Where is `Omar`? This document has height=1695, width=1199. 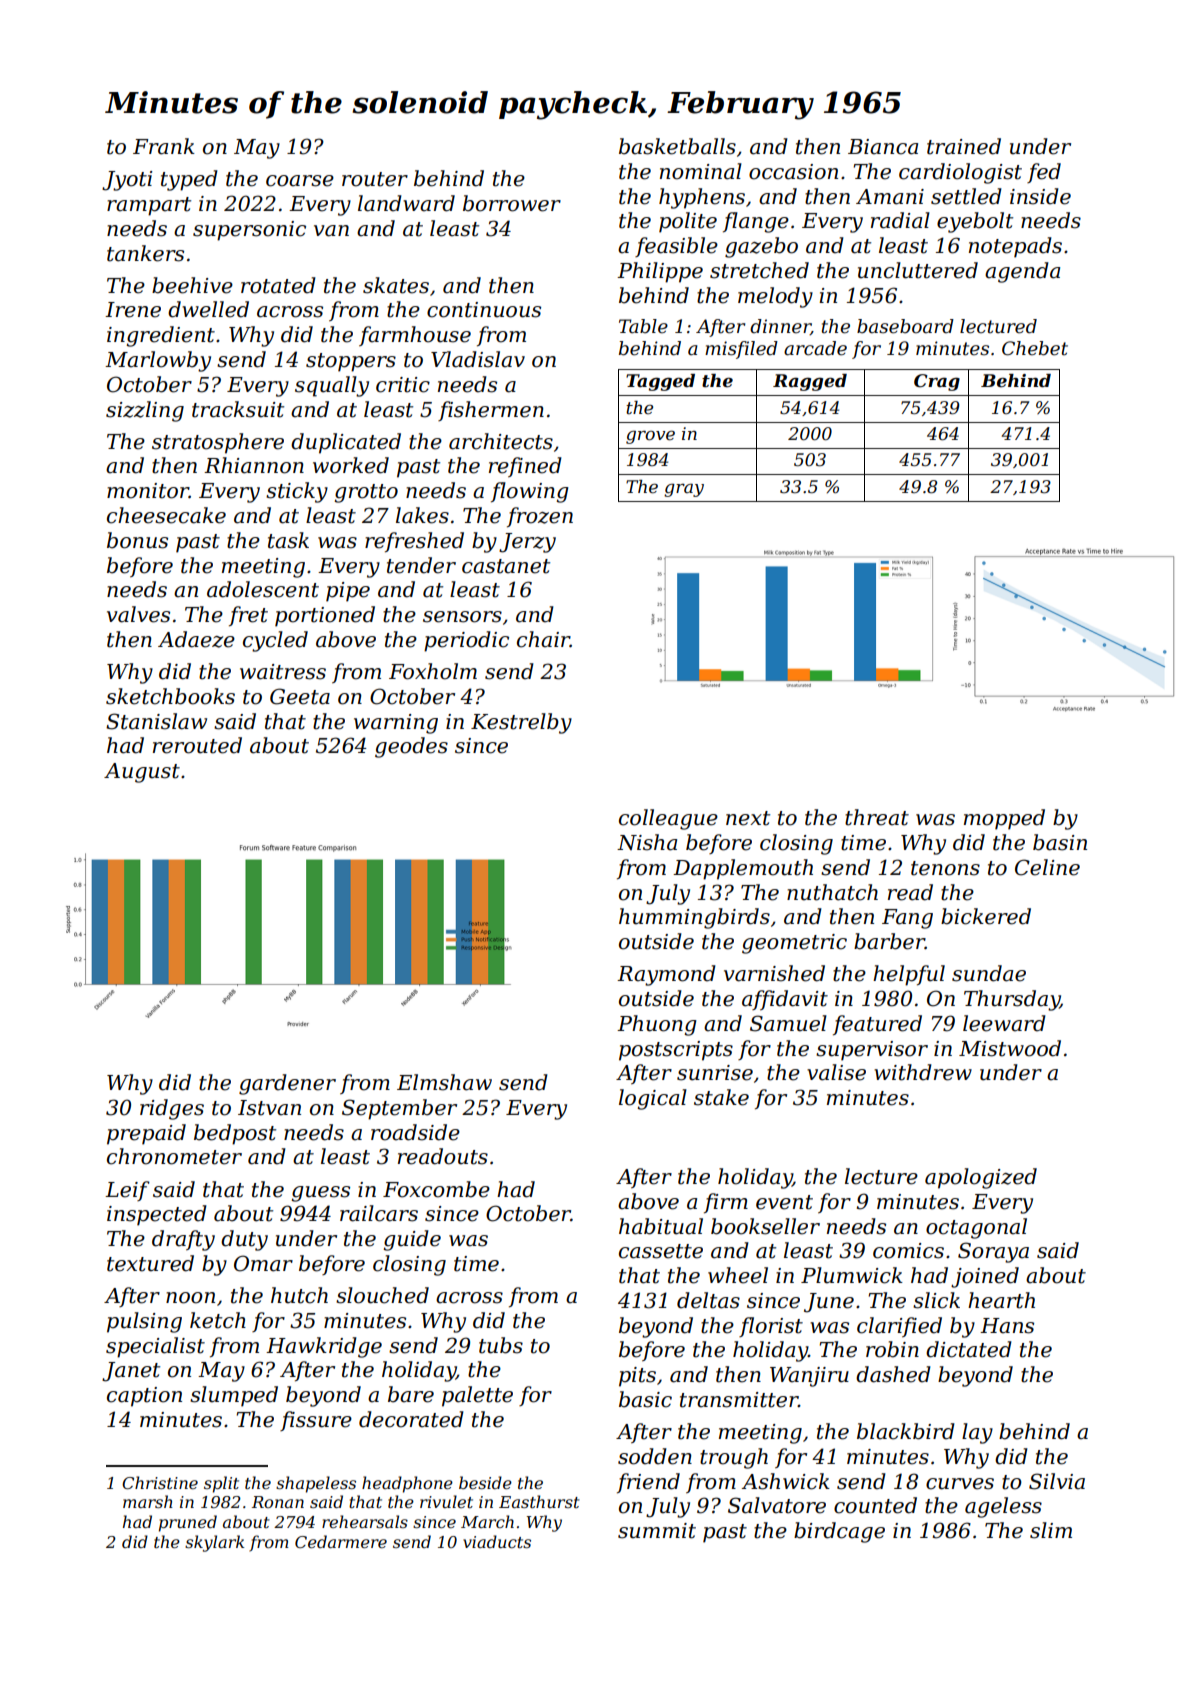
Omar is located at coordinates (263, 1263).
